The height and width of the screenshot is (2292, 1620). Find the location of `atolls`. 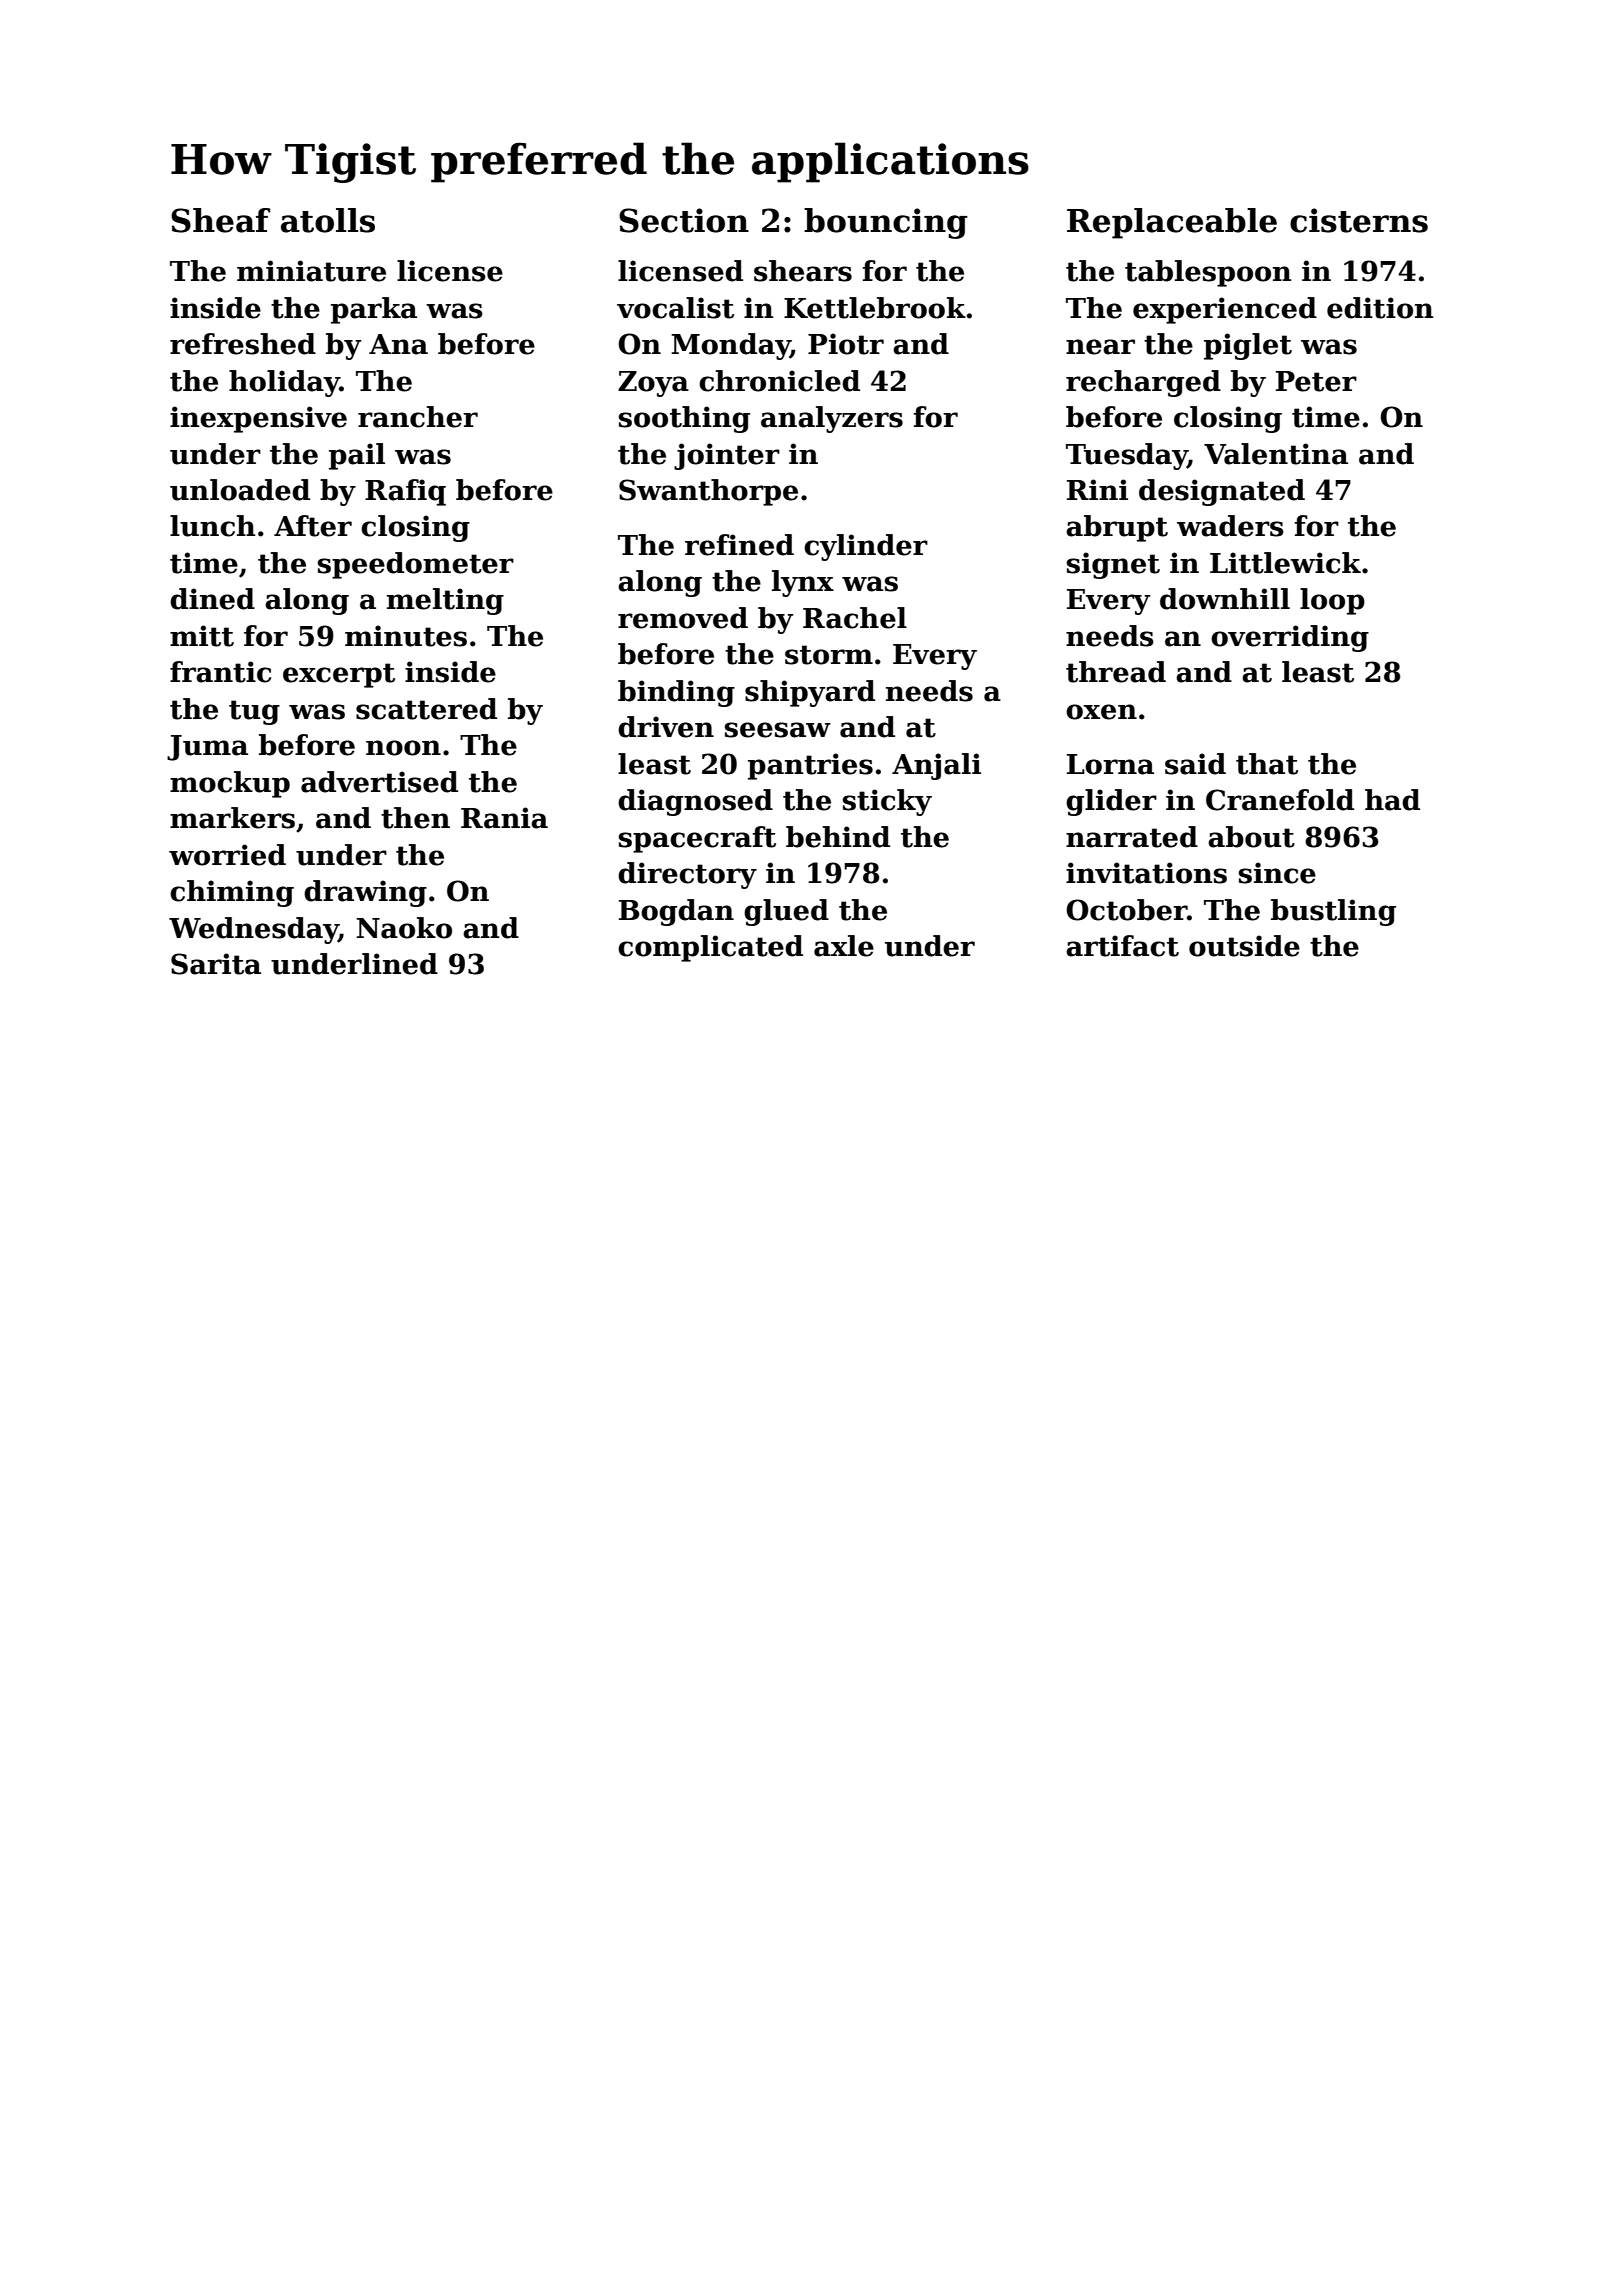

atolls is located at coordinates (328, 220).
